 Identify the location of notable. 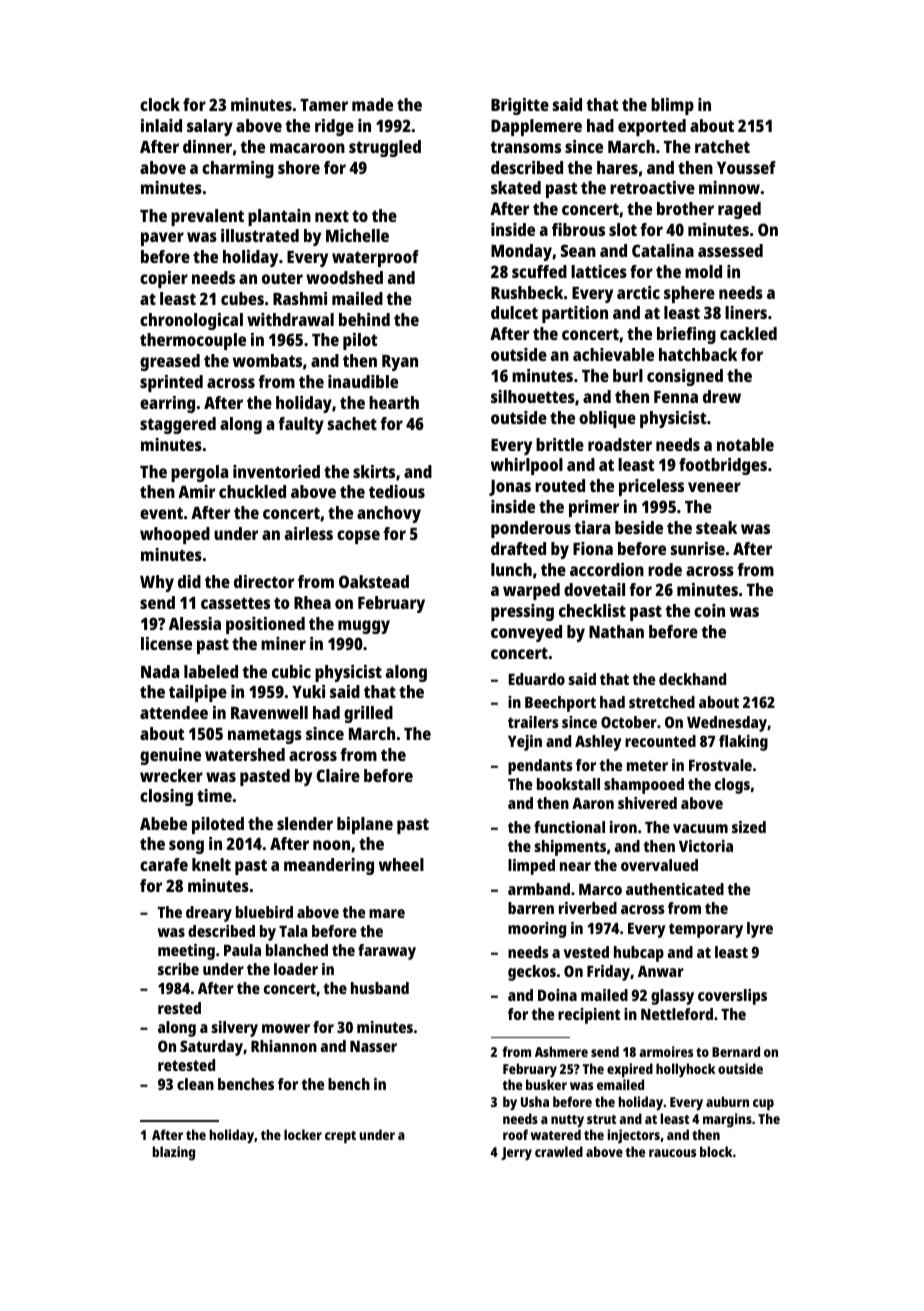
(745, 444).
